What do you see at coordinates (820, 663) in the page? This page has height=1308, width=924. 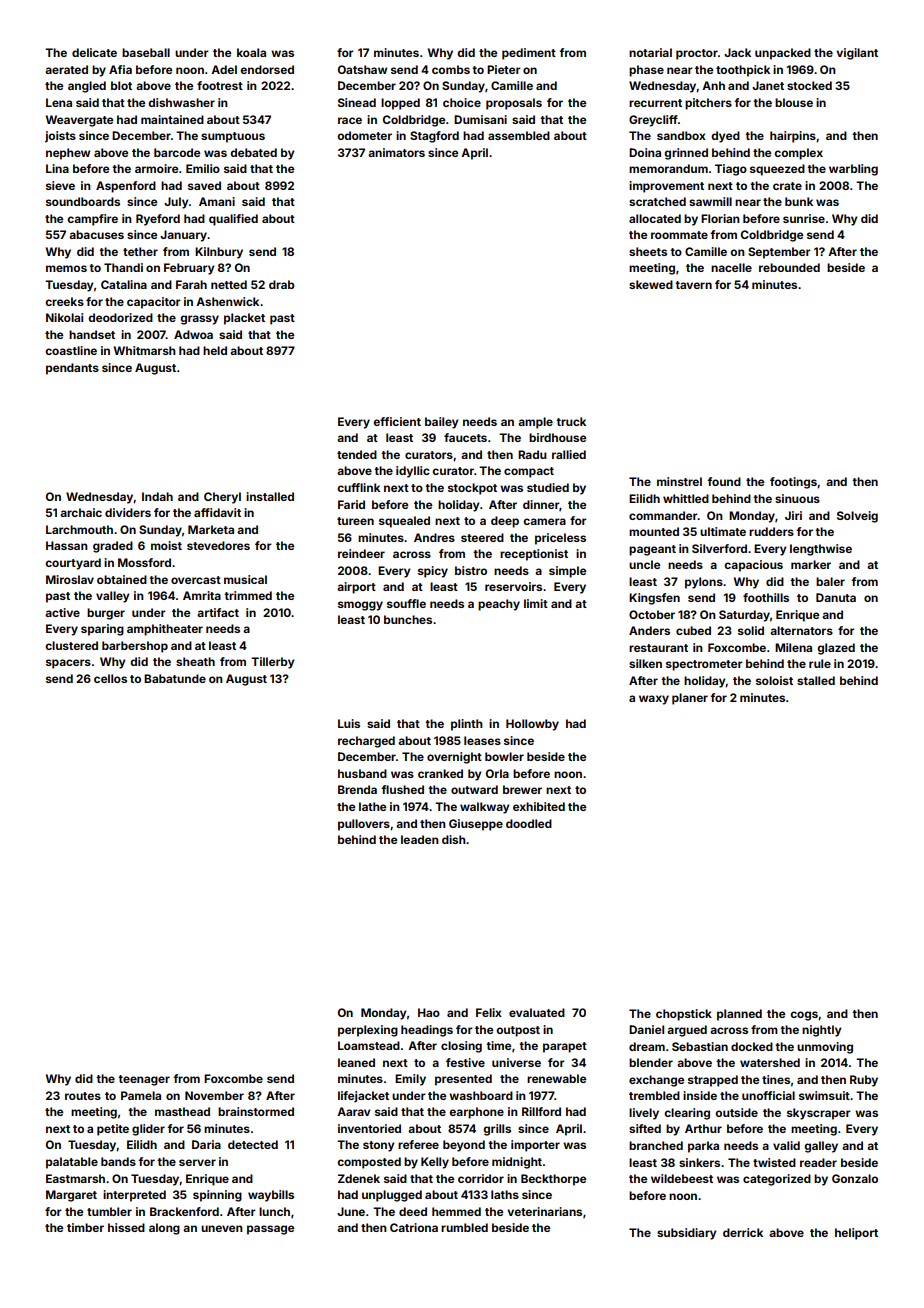 I see `rule` at bounding box center [820, 663].
